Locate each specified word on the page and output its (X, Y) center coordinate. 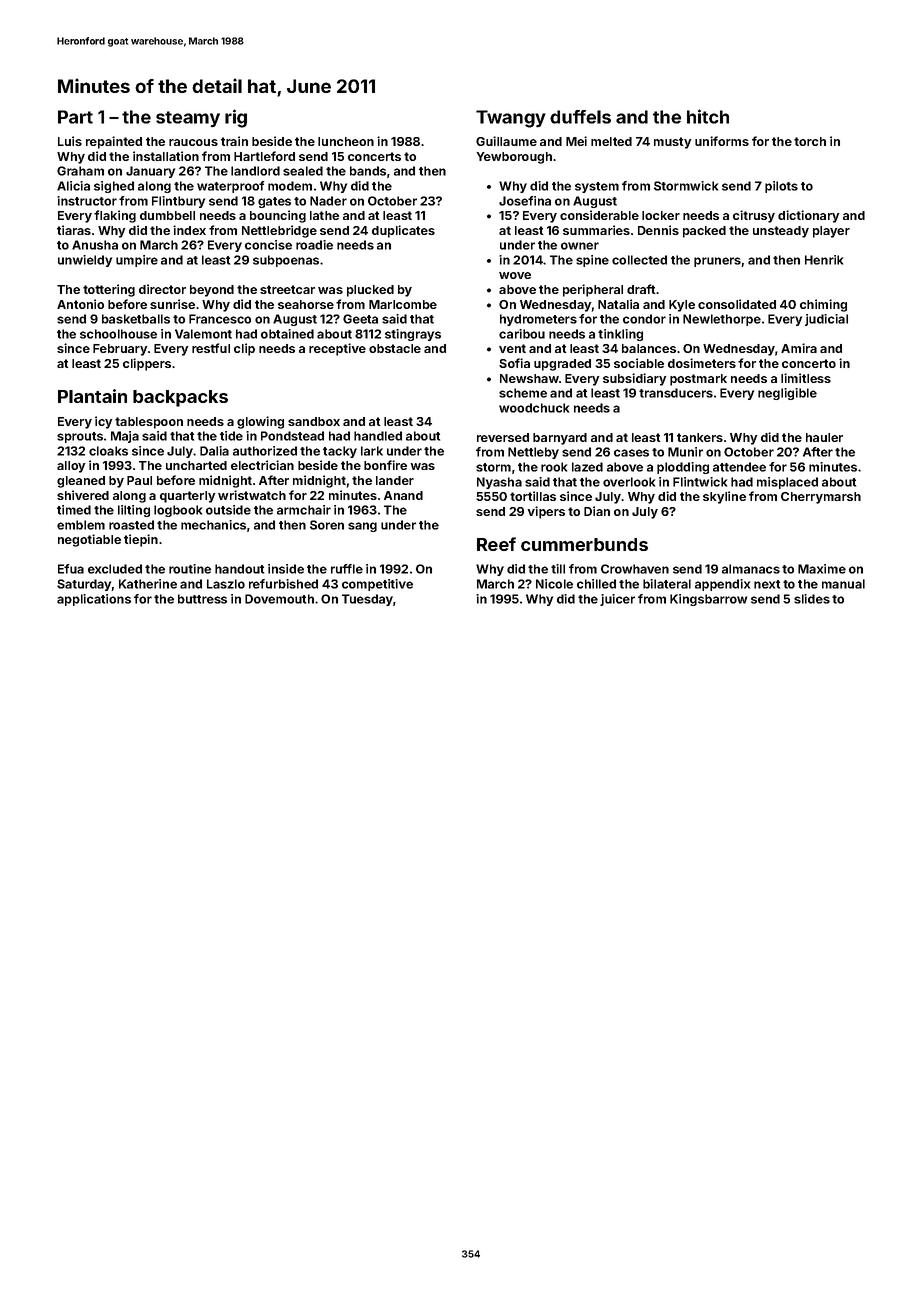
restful (211, 348)
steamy (188, 119)
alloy (71, 467)
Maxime (822, 569)
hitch (708, 116)
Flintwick (700, 482)
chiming (823, 305)
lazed (587, 467)
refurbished (283, 584)
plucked (370, 291)
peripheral (593, 290)
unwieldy (85, 261)
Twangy (511, 119)
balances (649, 348)
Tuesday (367, 600)
